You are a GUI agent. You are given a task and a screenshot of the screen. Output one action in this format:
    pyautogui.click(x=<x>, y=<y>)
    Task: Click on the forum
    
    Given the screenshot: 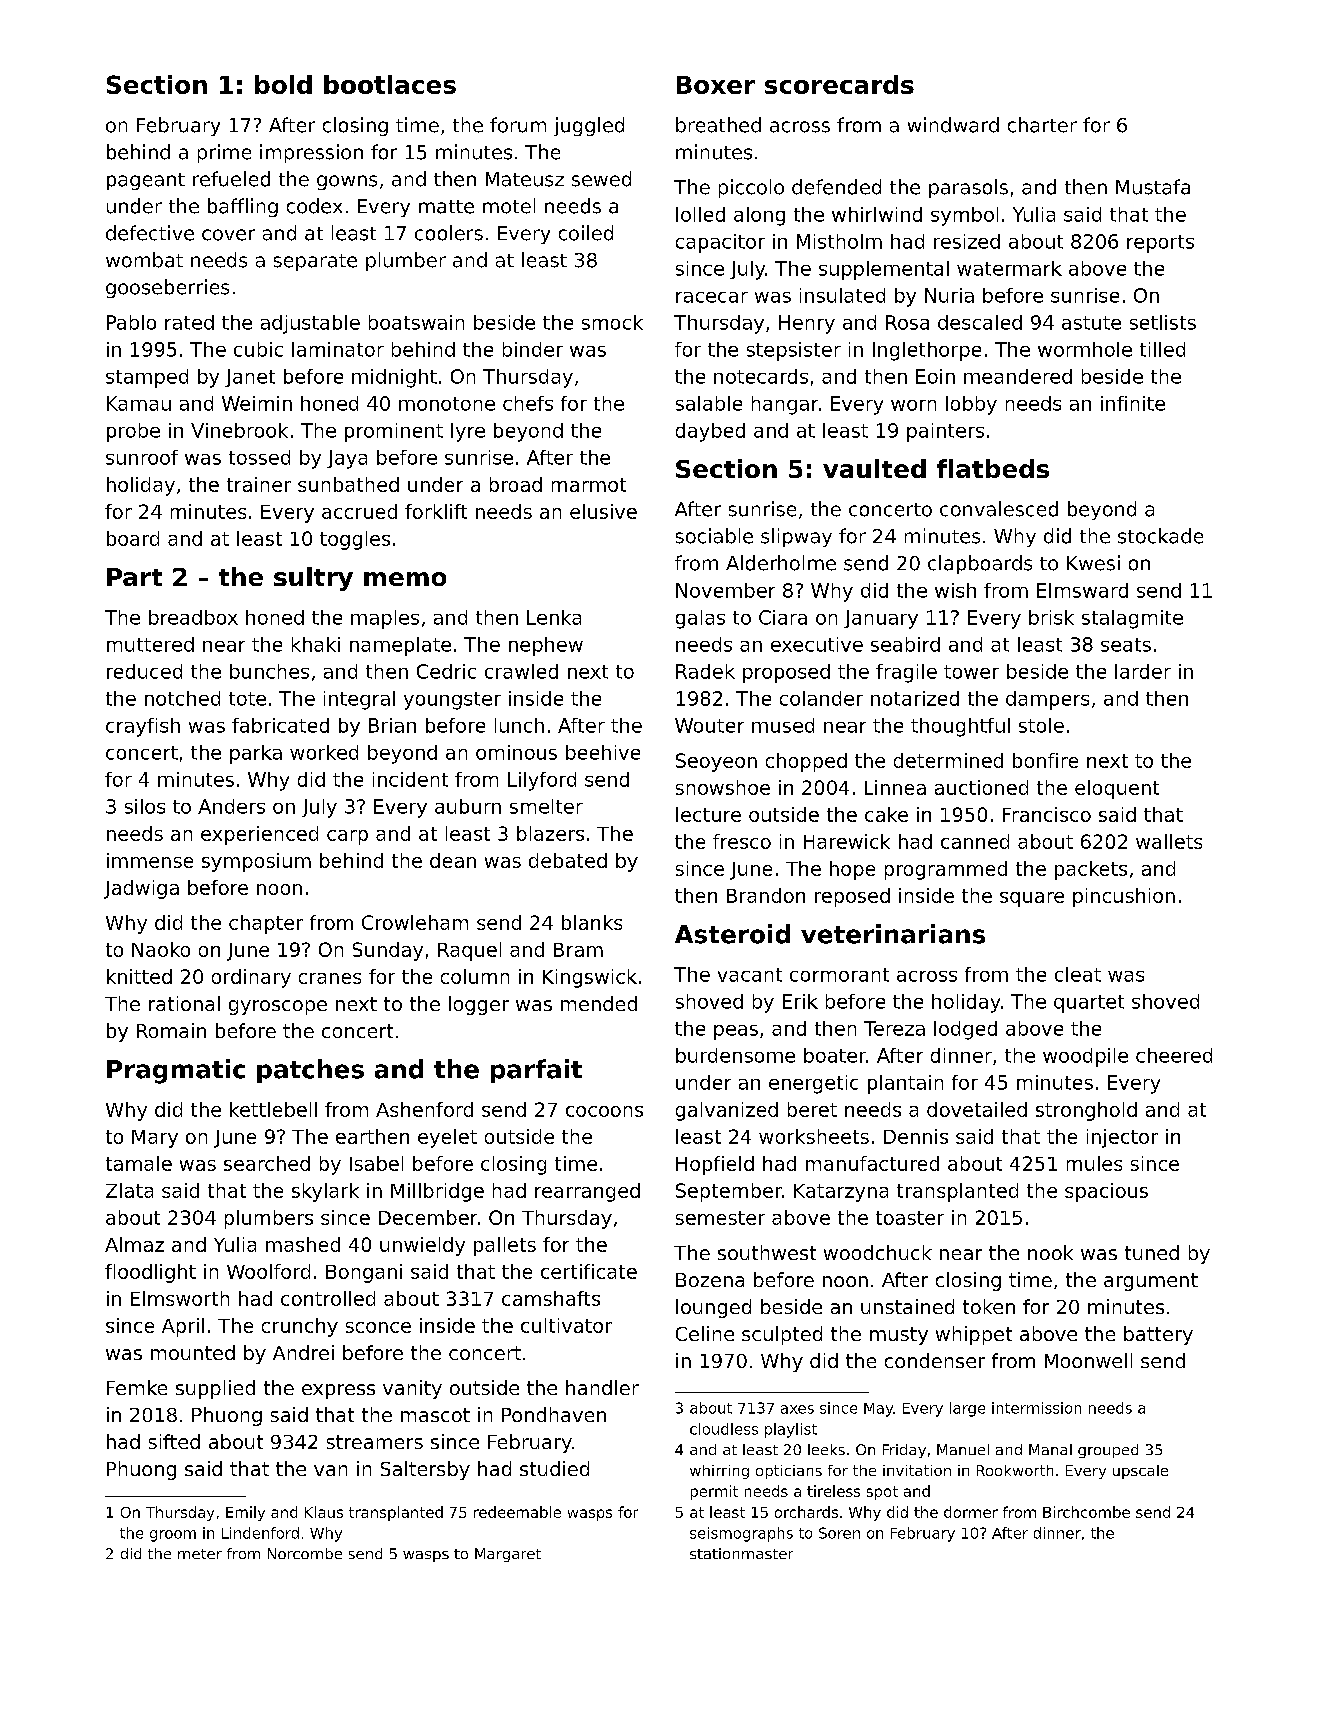 What is the action you would take?
    pyautogui.click(x=518, y=125)
